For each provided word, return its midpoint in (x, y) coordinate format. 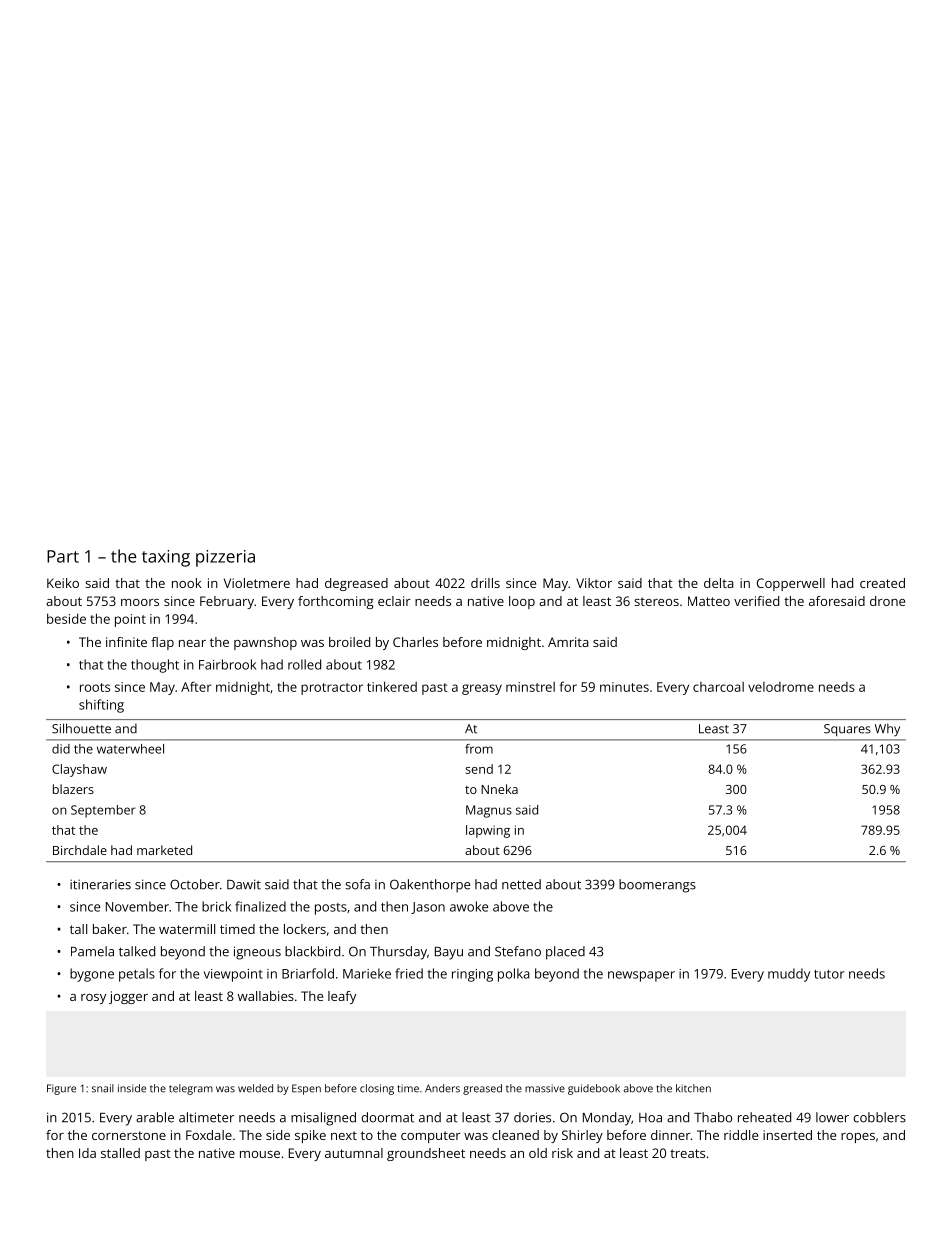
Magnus (489, 811)
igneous (257, 953)
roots (95, 687)
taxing (166, 558)
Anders (442, 1088)
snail (103, 1088)
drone (887, 601)
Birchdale (80, 850)
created (882, 583)
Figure (61, 1089)
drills (485, 583)
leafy (342, 997)
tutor (829, 974)
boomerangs (657, 886)
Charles (415, 642)
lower (832, 1117)
